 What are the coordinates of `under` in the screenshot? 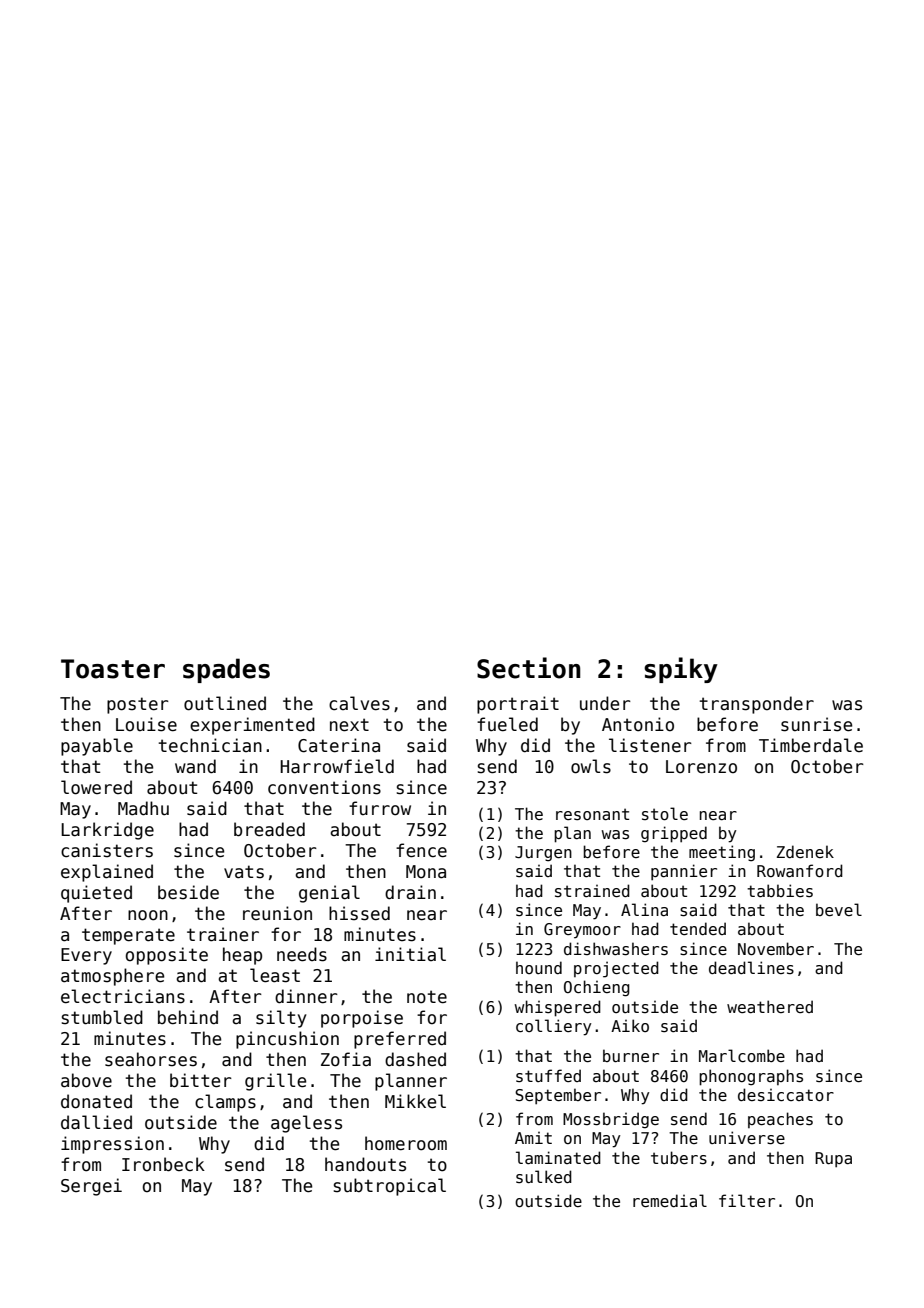 It's located at (605, 703).
